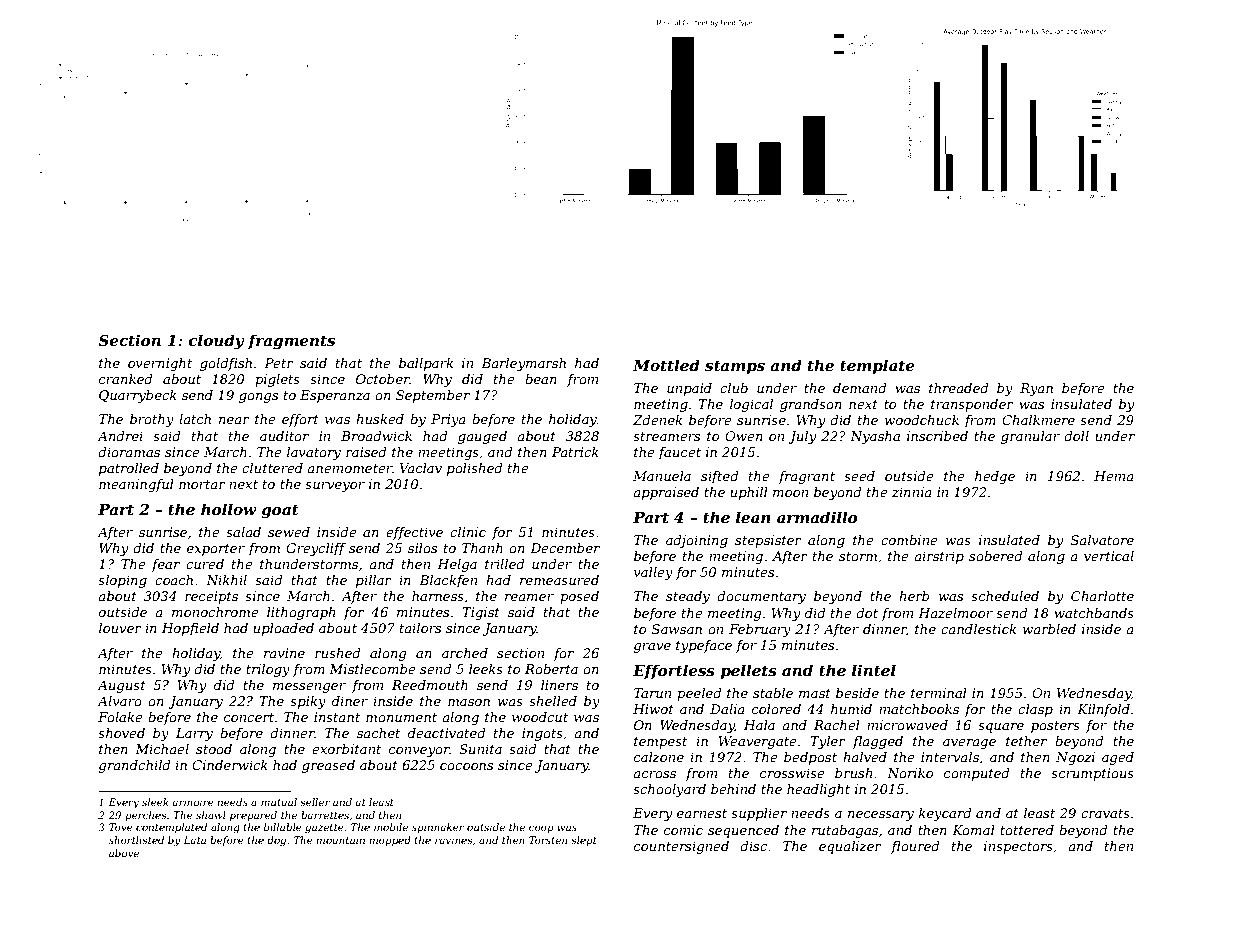 This document has height=952, width=1233. What do you see at coordinates (749, 493) in the document?
I see `uphill` at bounding box center [749, 493].
